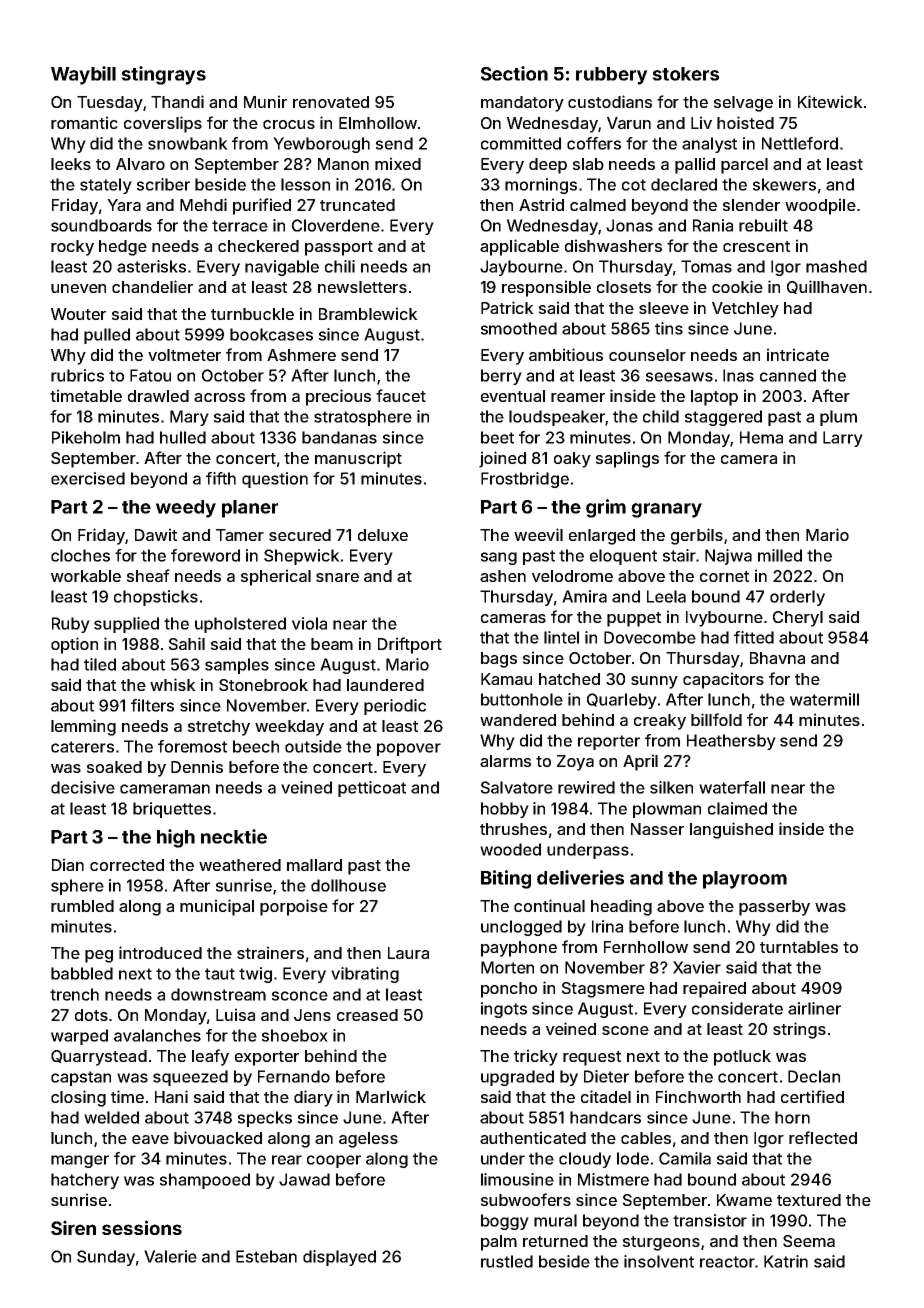 This screenshot has width=924, height=1308. What do you see at coordinates (660, 722) in the screenshot?
I see `creaky` at bounding box center [660, 722].
